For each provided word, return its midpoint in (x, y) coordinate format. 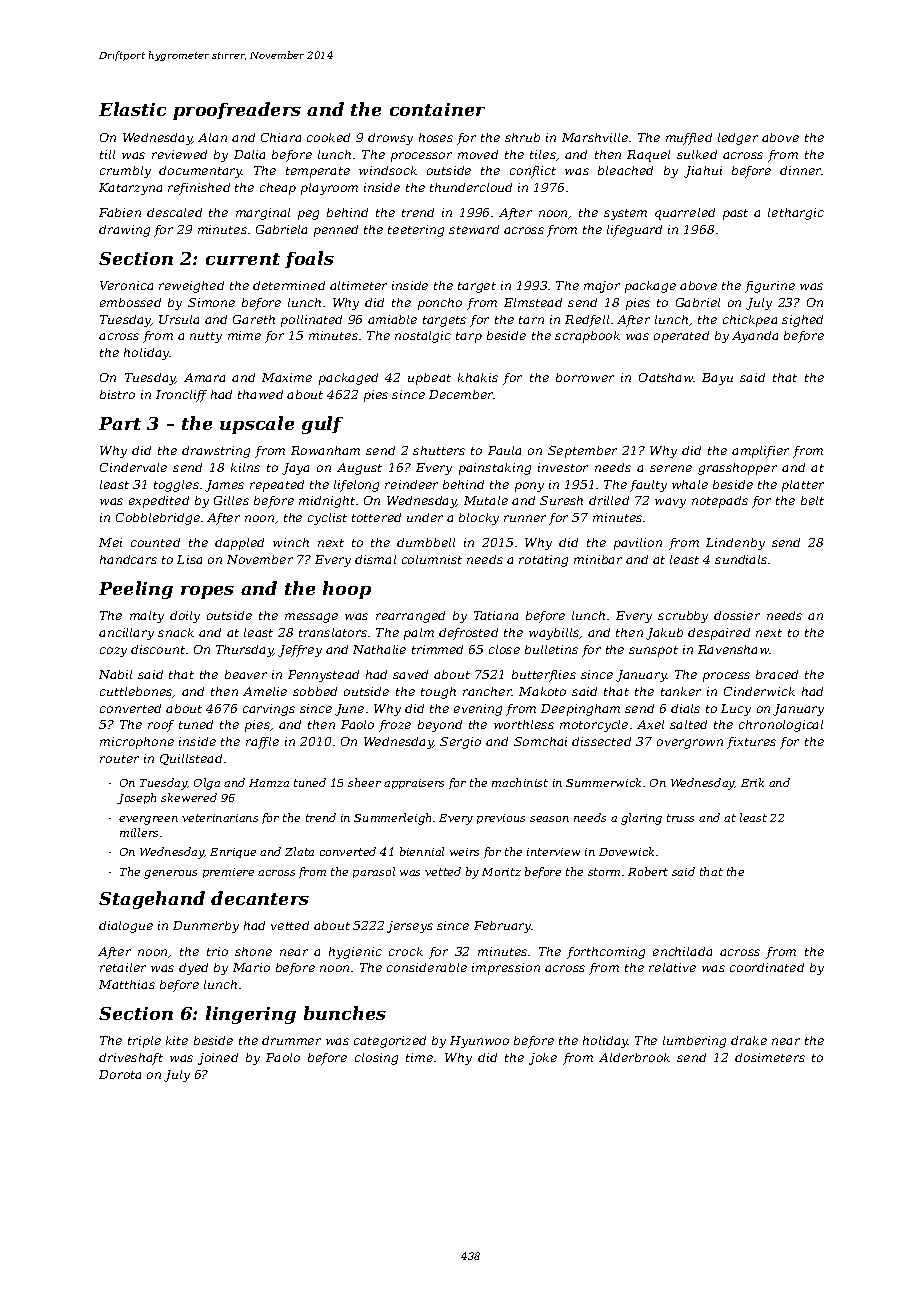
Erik (752, 782)
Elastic (132, 109)
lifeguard (634, 231)
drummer (291, 1040)
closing (376, 1059)
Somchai (540, 741)
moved (478, 154)
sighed (802, 321)
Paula (504, 450)
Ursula (179, 319)
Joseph (136, 798)
